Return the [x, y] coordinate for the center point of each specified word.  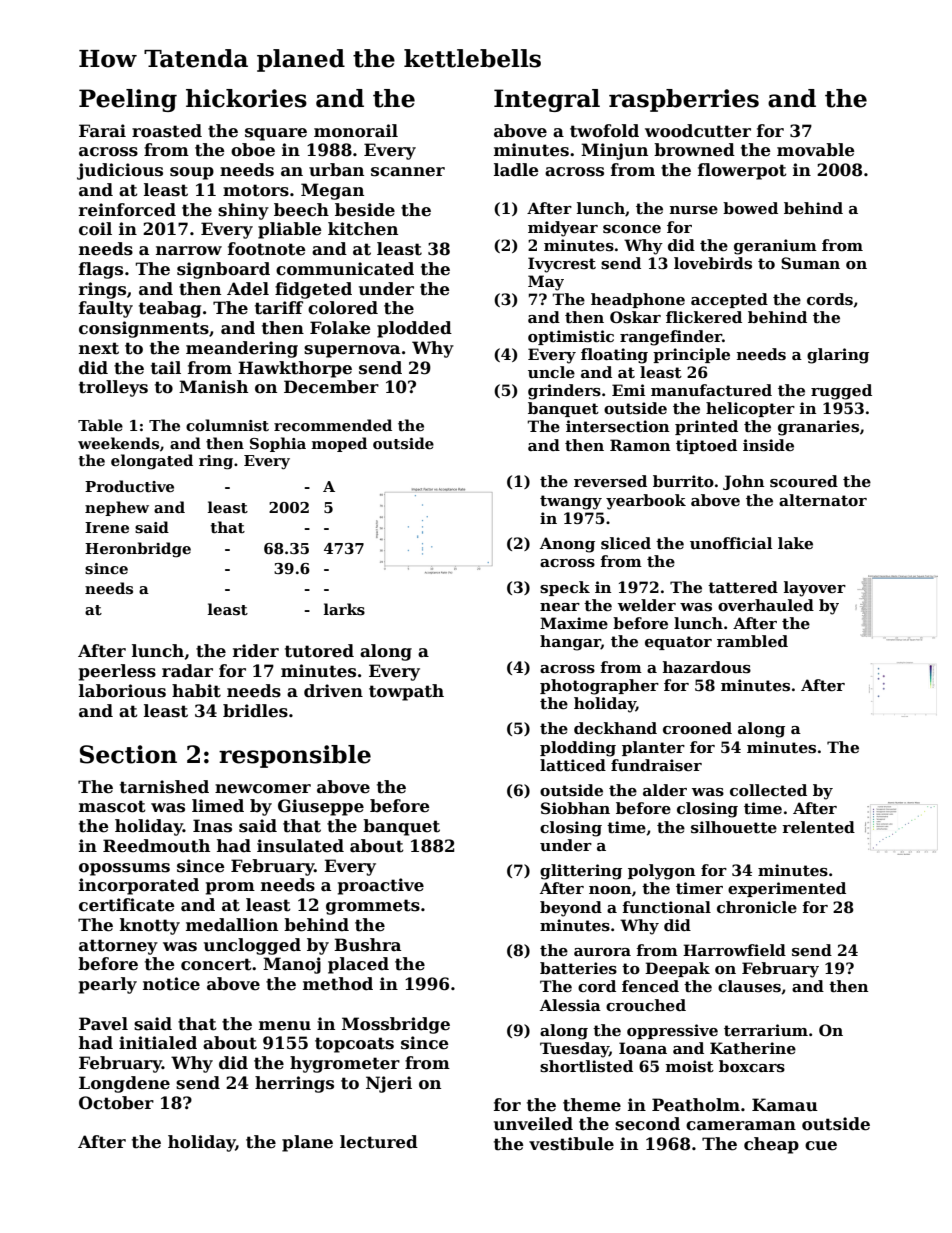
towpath [406, 692]
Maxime [574, 623]
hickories [246, 98]
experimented [787, 889]
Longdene [124, 1084]
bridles [255, 711]
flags [101, 270]
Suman [810, 263]
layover [815, 589]
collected [768, 790]
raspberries [684, 100]
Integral [547, 100]
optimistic [571, 337]
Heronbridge [138, 550]
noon [610, 890]
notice [171, 984]
